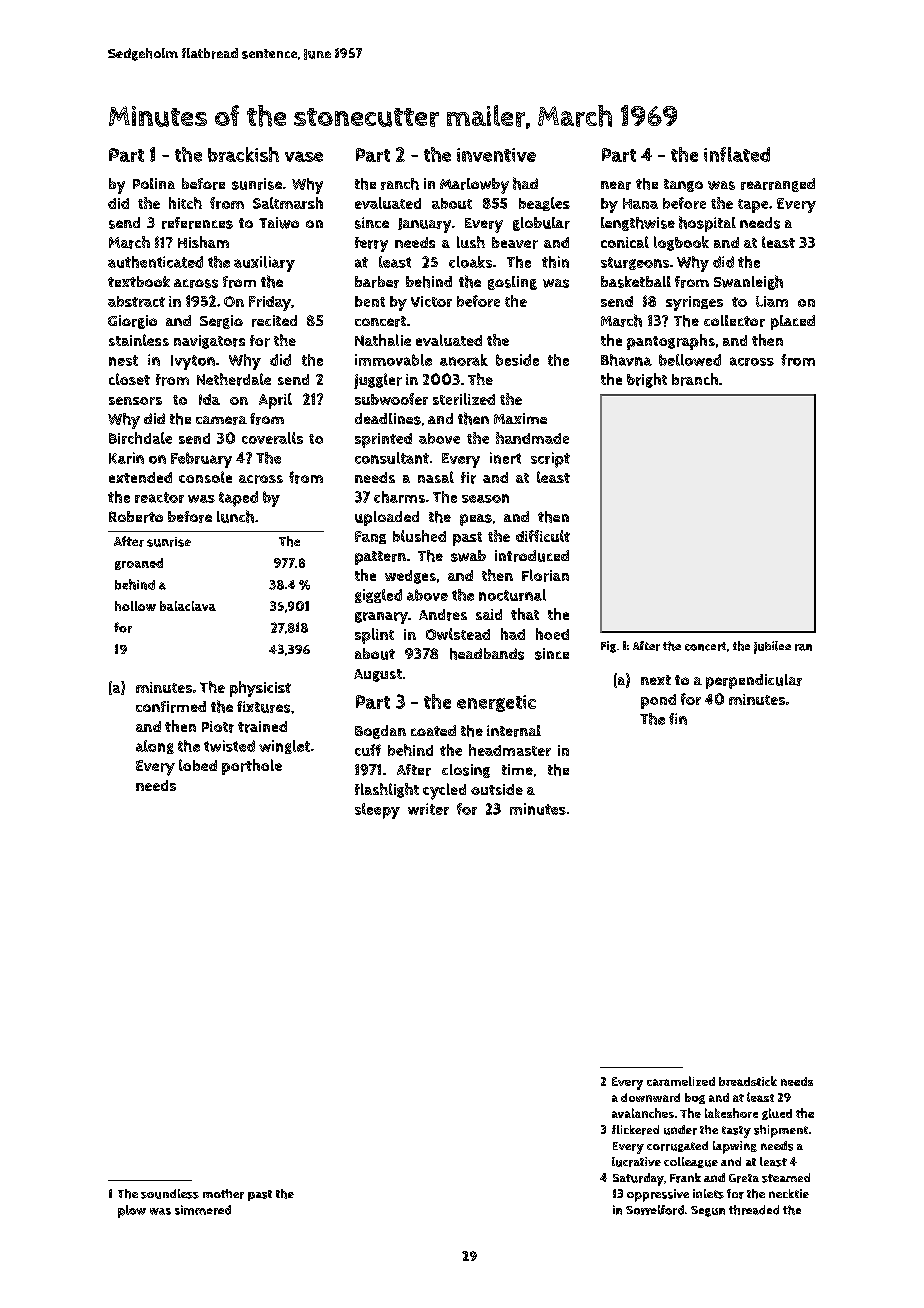 This screenshot has width=924, height=1308. I want to click on sterilized, so click(464, 399).
